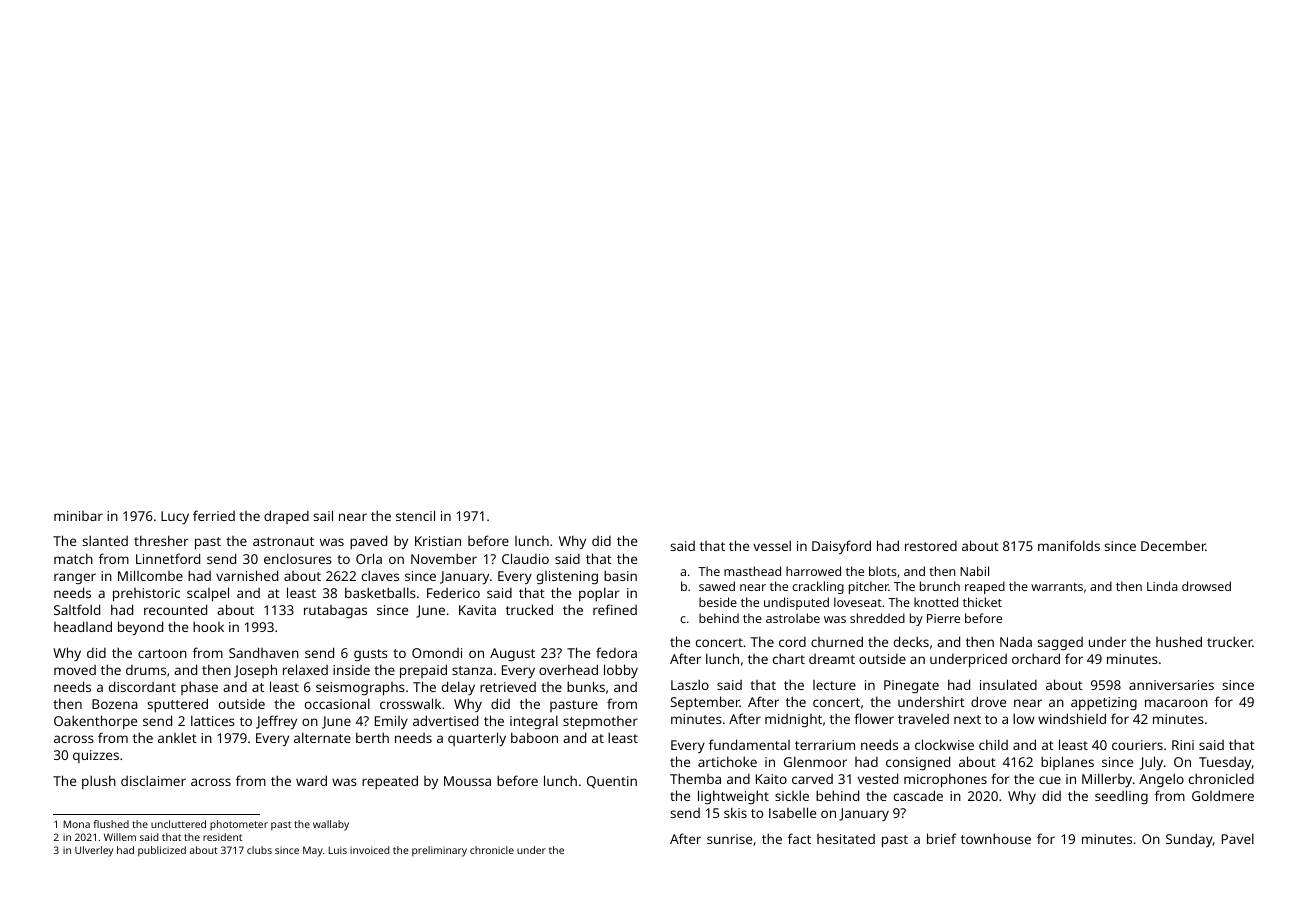 The height and width of the screenshot is (924, 1308). Describe the element at coordinates (729, 839) in the screenshot. I see `sunrise` at that location.
